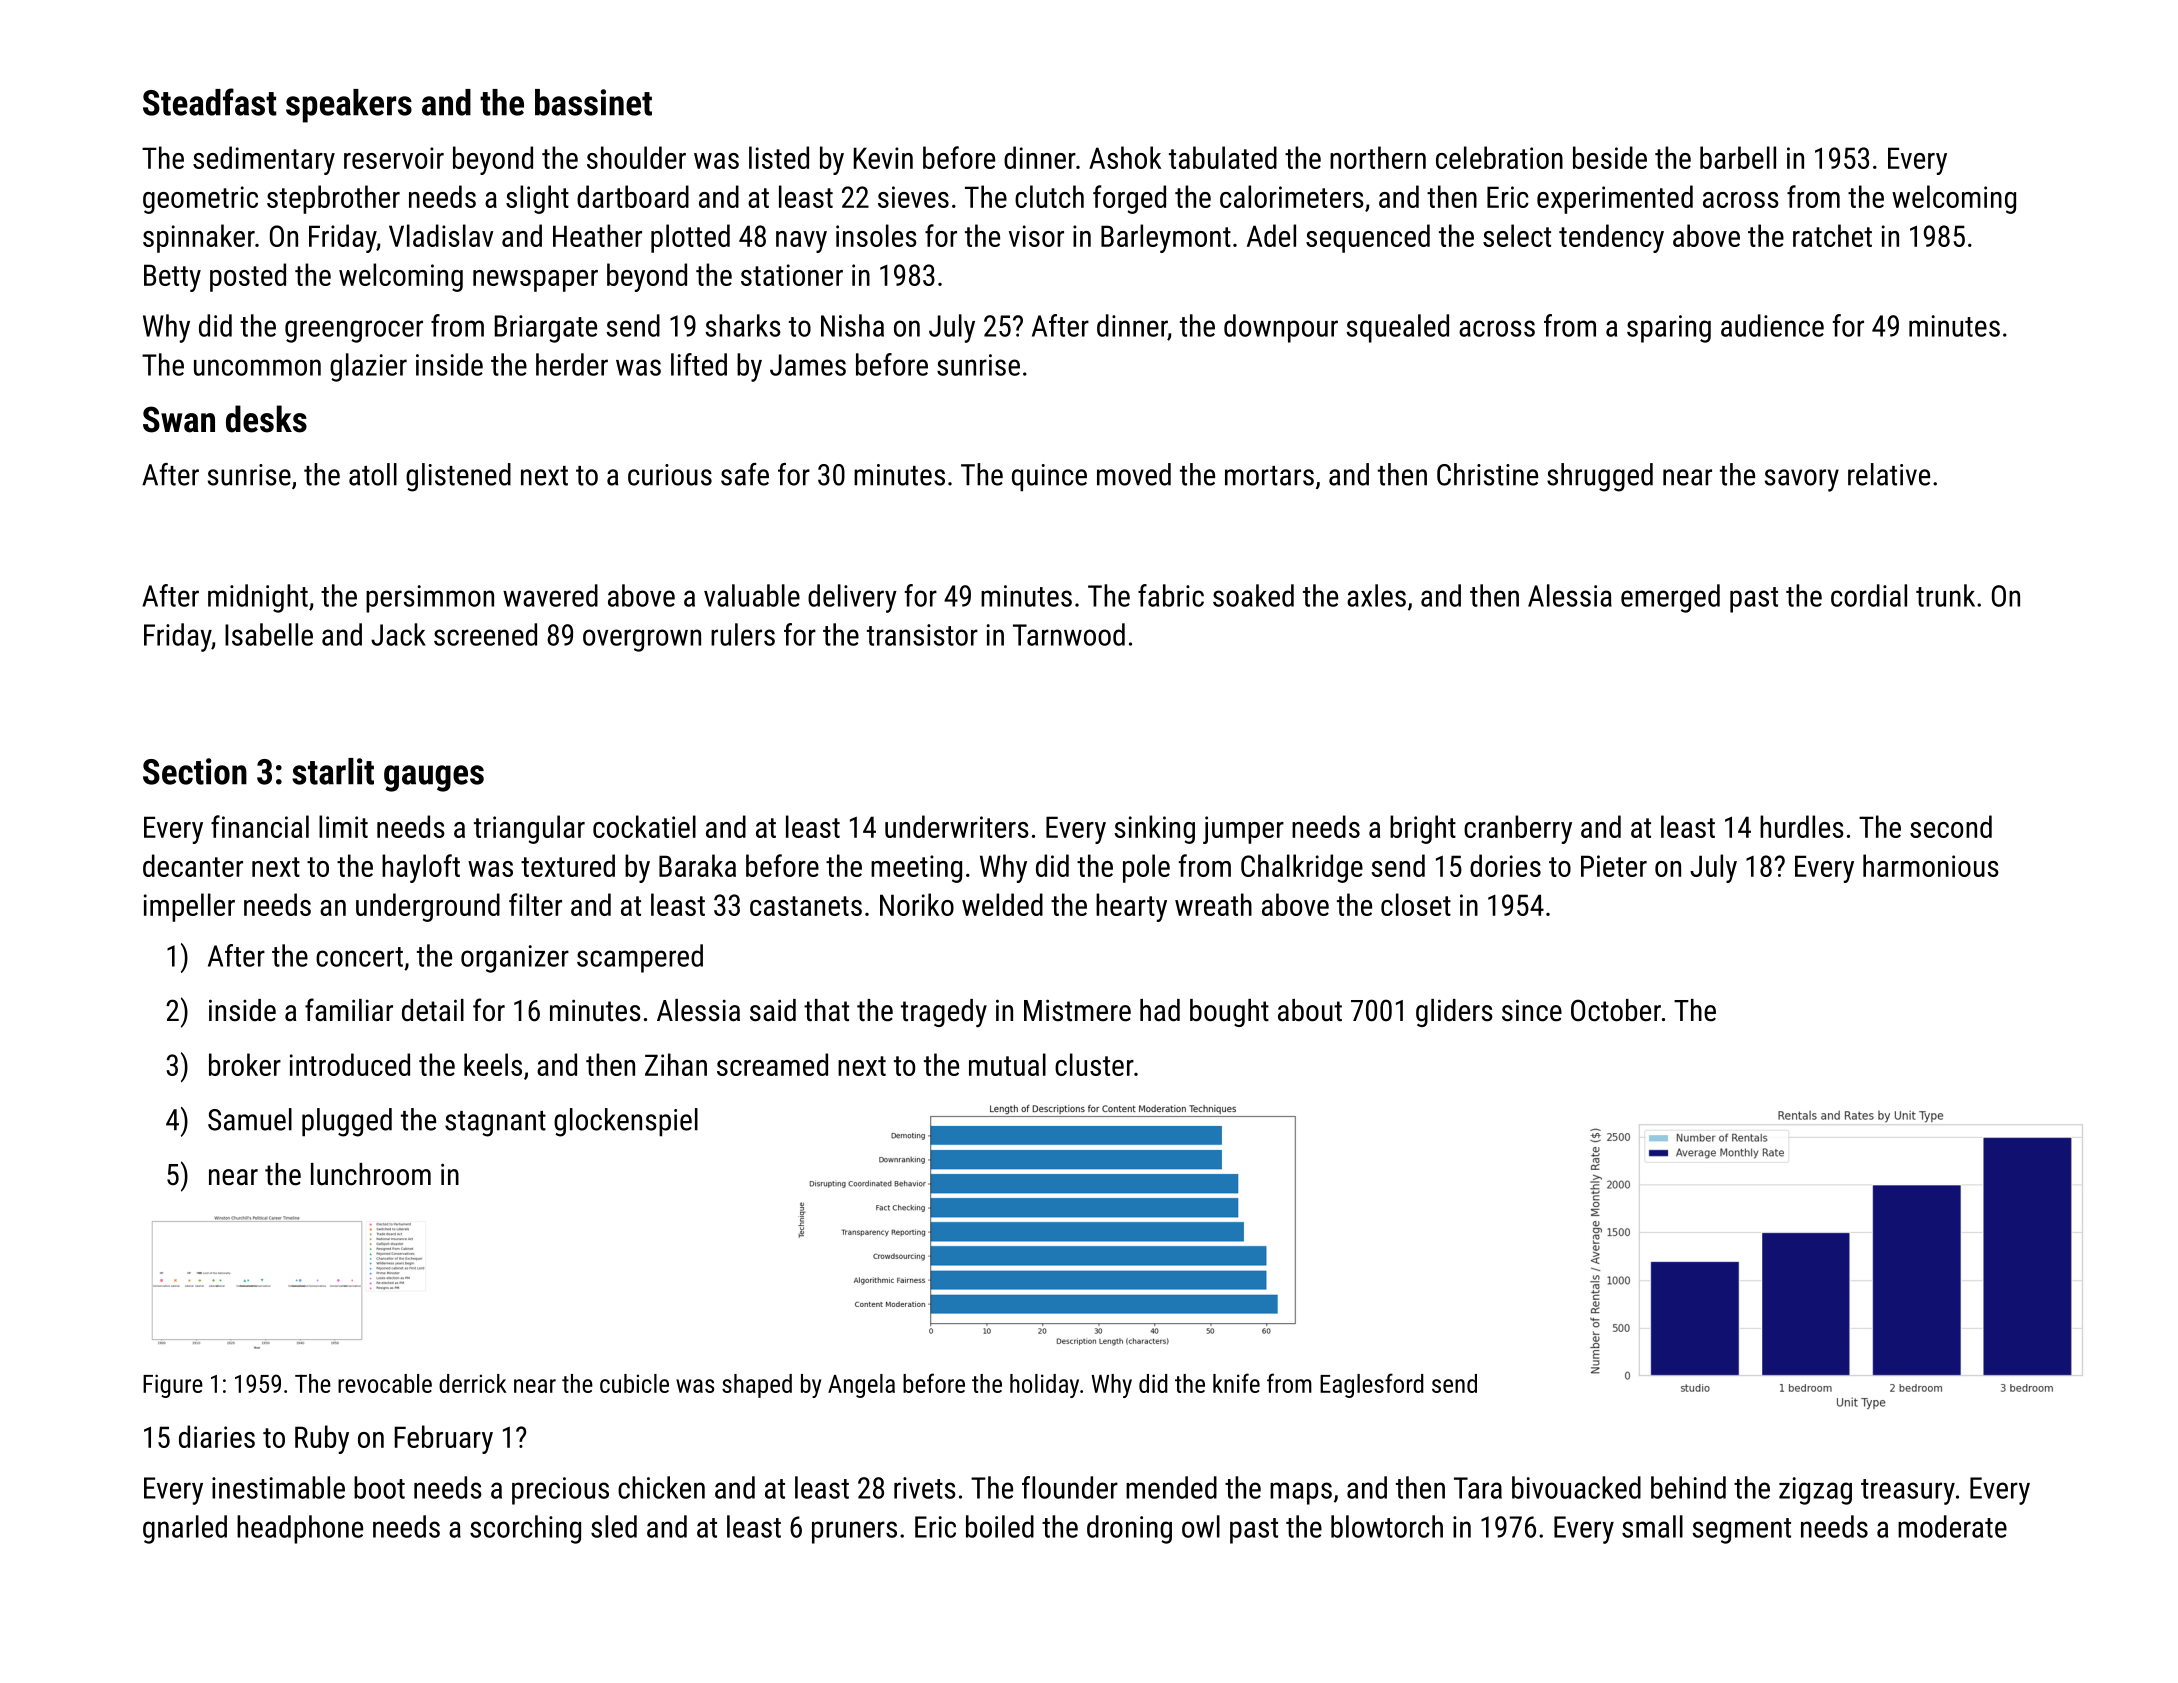 This screenshot has height=1683, width=2178. Describe the element at coordinates (1229, 1013) in the screenshot. I see `bought` at that location.
